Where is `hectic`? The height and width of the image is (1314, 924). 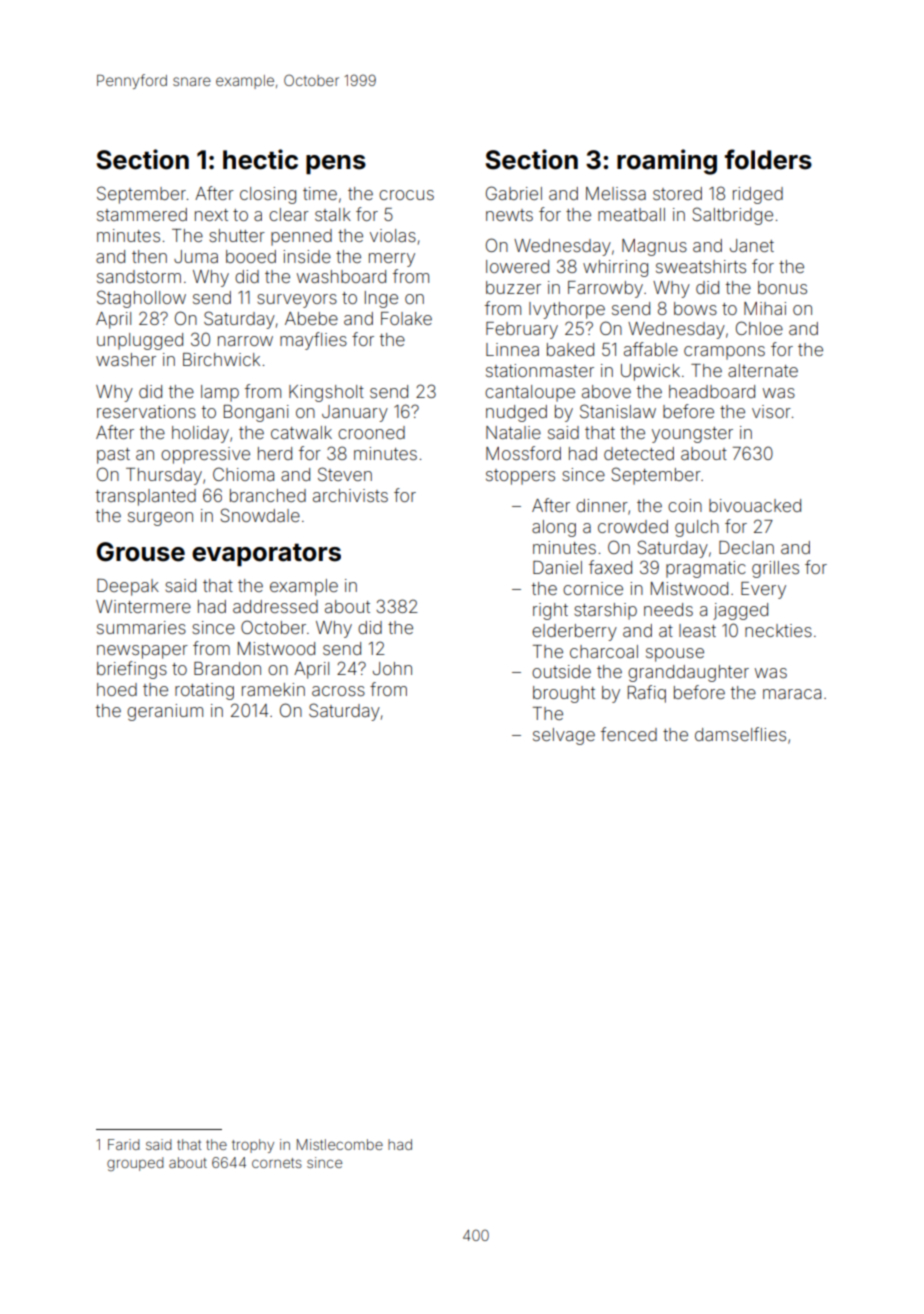
hectic is located at coordinates (260, 159).
